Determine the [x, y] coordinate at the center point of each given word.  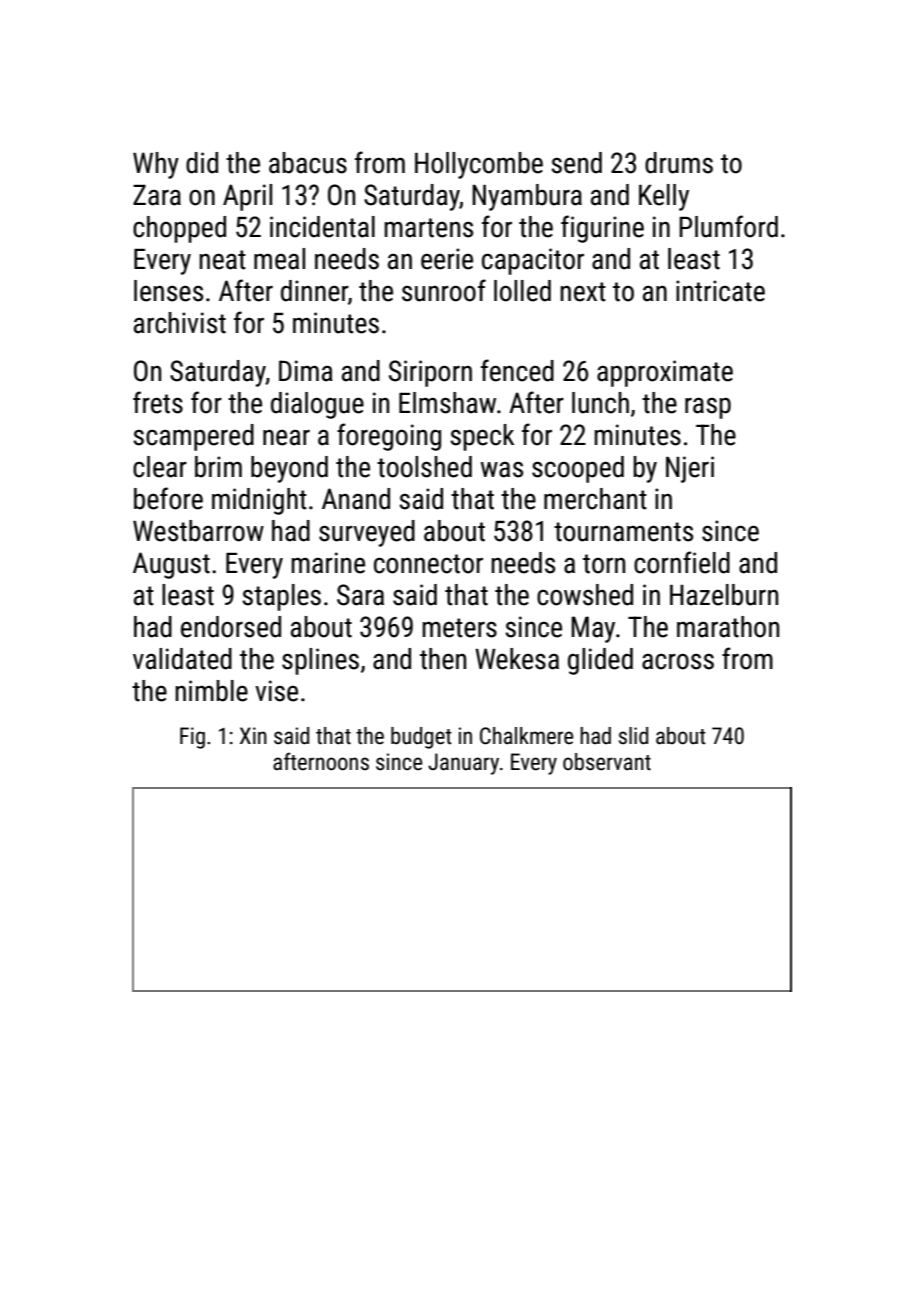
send [576, 163]
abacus [308, 163]
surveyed [367, 533]
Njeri [690, 469]
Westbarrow [198, 531]
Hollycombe [479, 165]
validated [182, 659]
